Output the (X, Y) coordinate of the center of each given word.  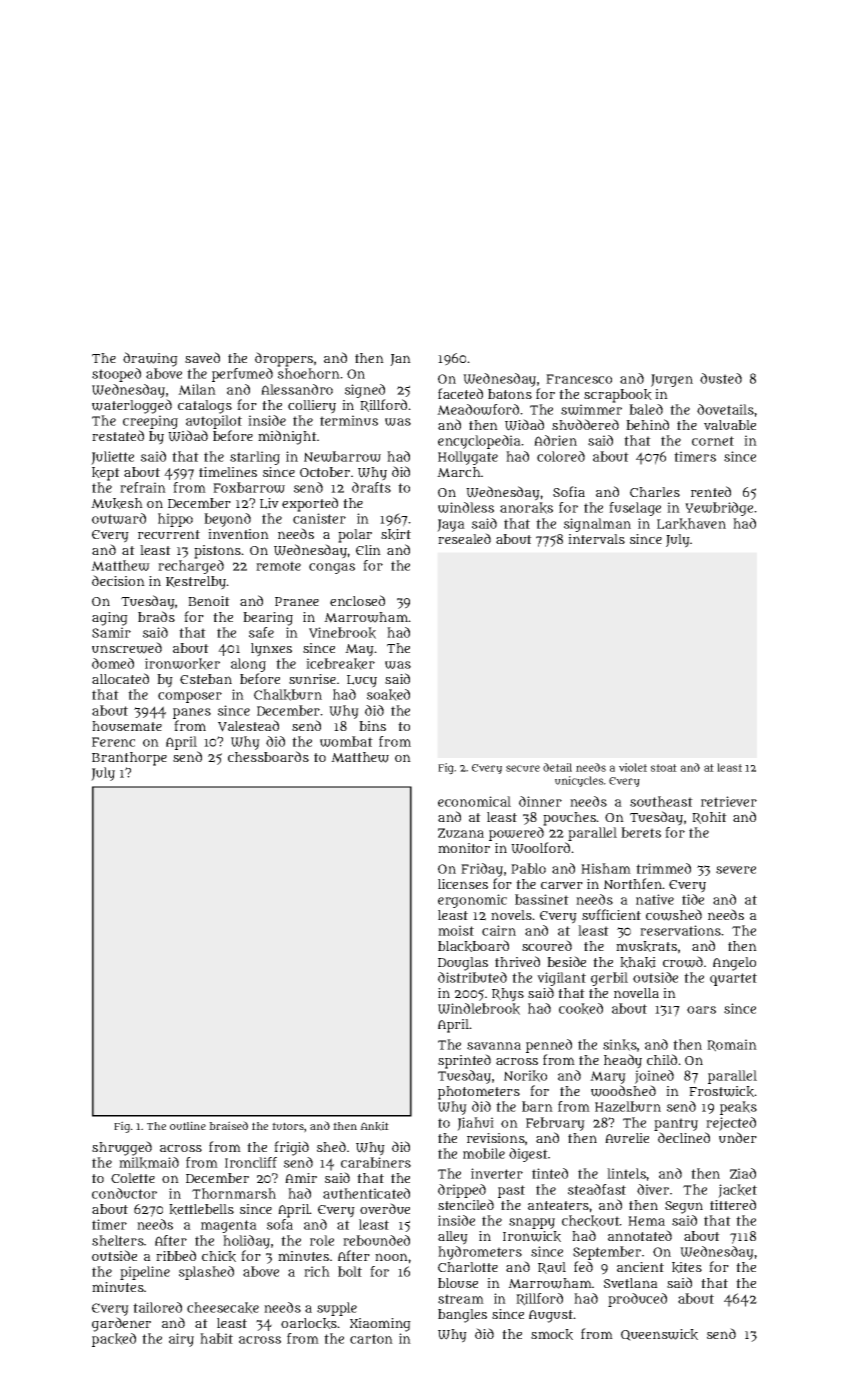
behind (647, 424)
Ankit (374, 1126)
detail (557, 767)
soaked (388, 695)
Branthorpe (129, 759)
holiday (246, 1242)
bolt (350, 1271)
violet (633, 767)
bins (372, 726)
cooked (581, 1009)
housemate (127, 726)
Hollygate (468, 458)
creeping (150, 422)
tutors (288, 1126)
